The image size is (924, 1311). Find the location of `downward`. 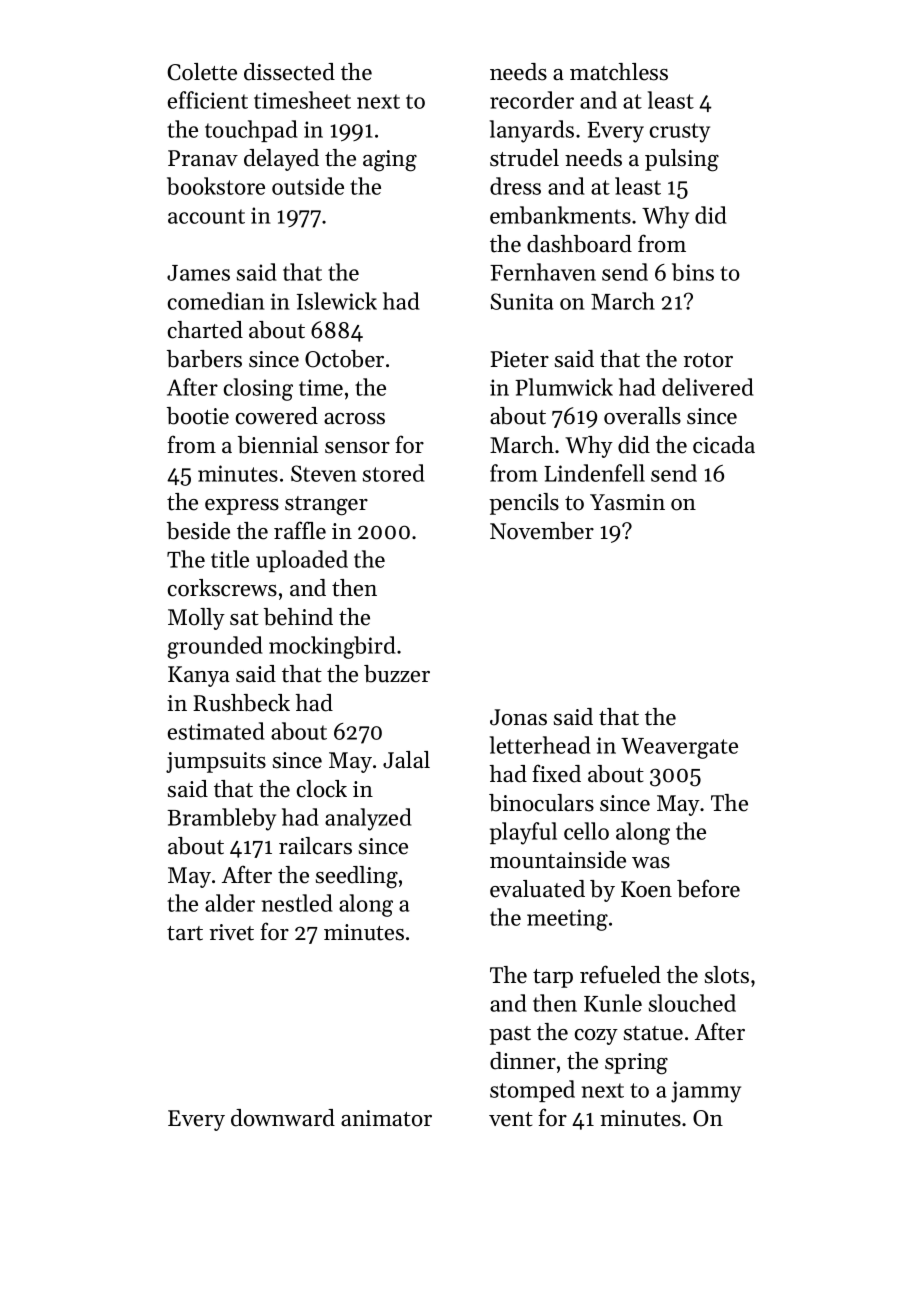

downward is located at coordinates (283, 1118).
